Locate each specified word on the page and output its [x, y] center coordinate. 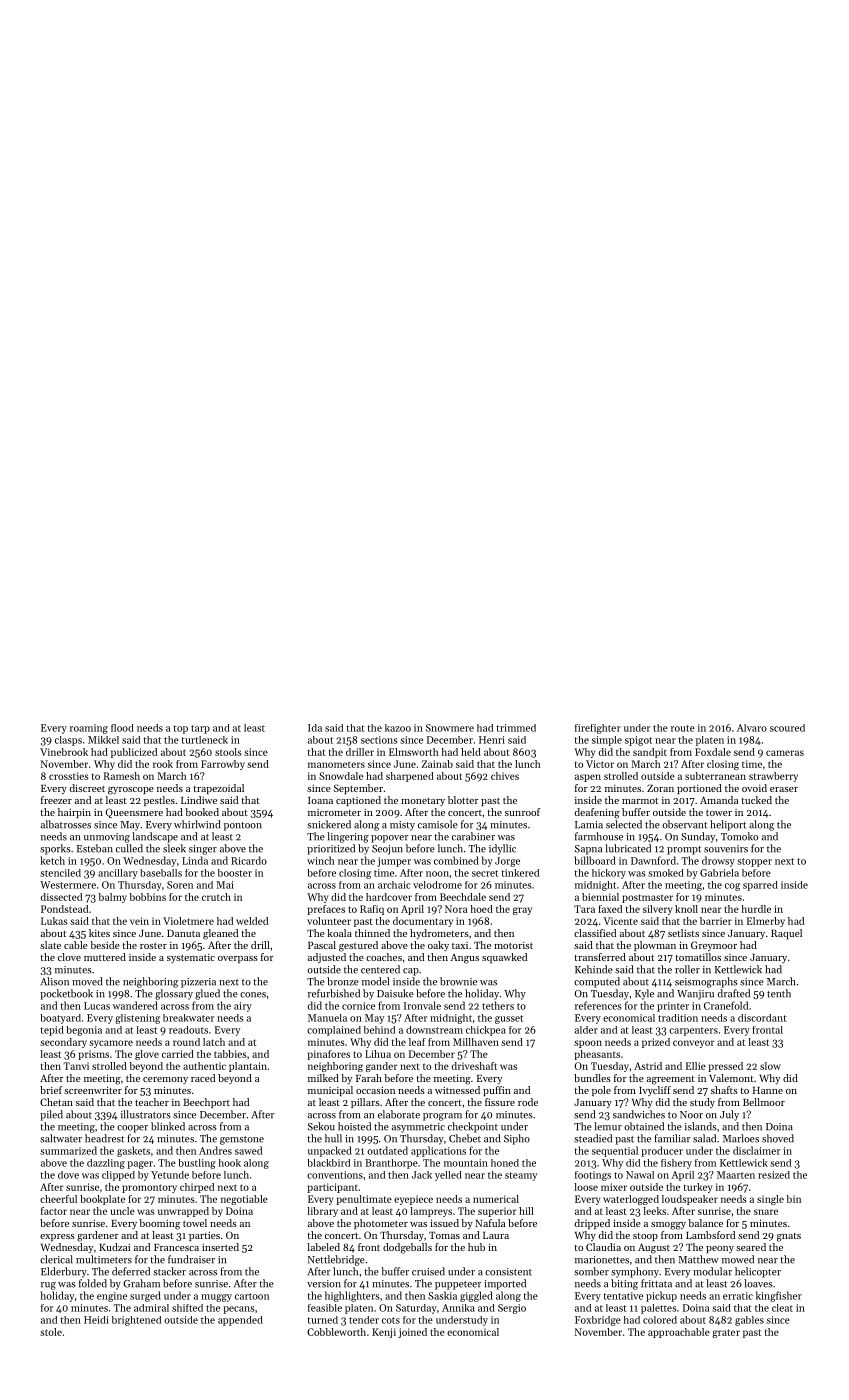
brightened [136, 1321]
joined [412, 1333]
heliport [728, 825]
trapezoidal [219, 789]
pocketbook [66, 994]
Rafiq [372, 910]
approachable [679, 1333]
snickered [329, 824]
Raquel [786, 934]
